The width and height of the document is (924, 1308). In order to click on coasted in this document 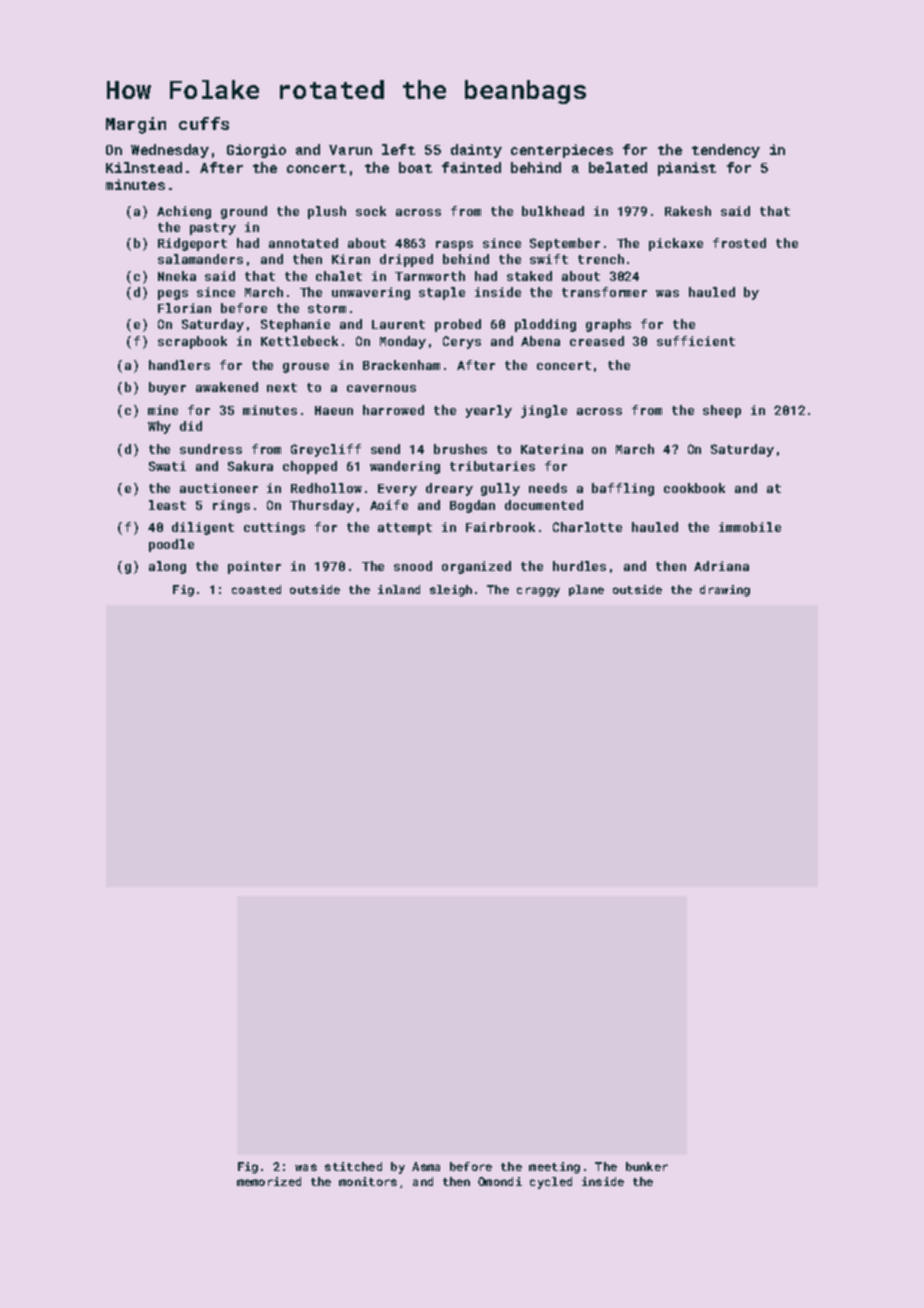, I will do `click(256, 589)`.
